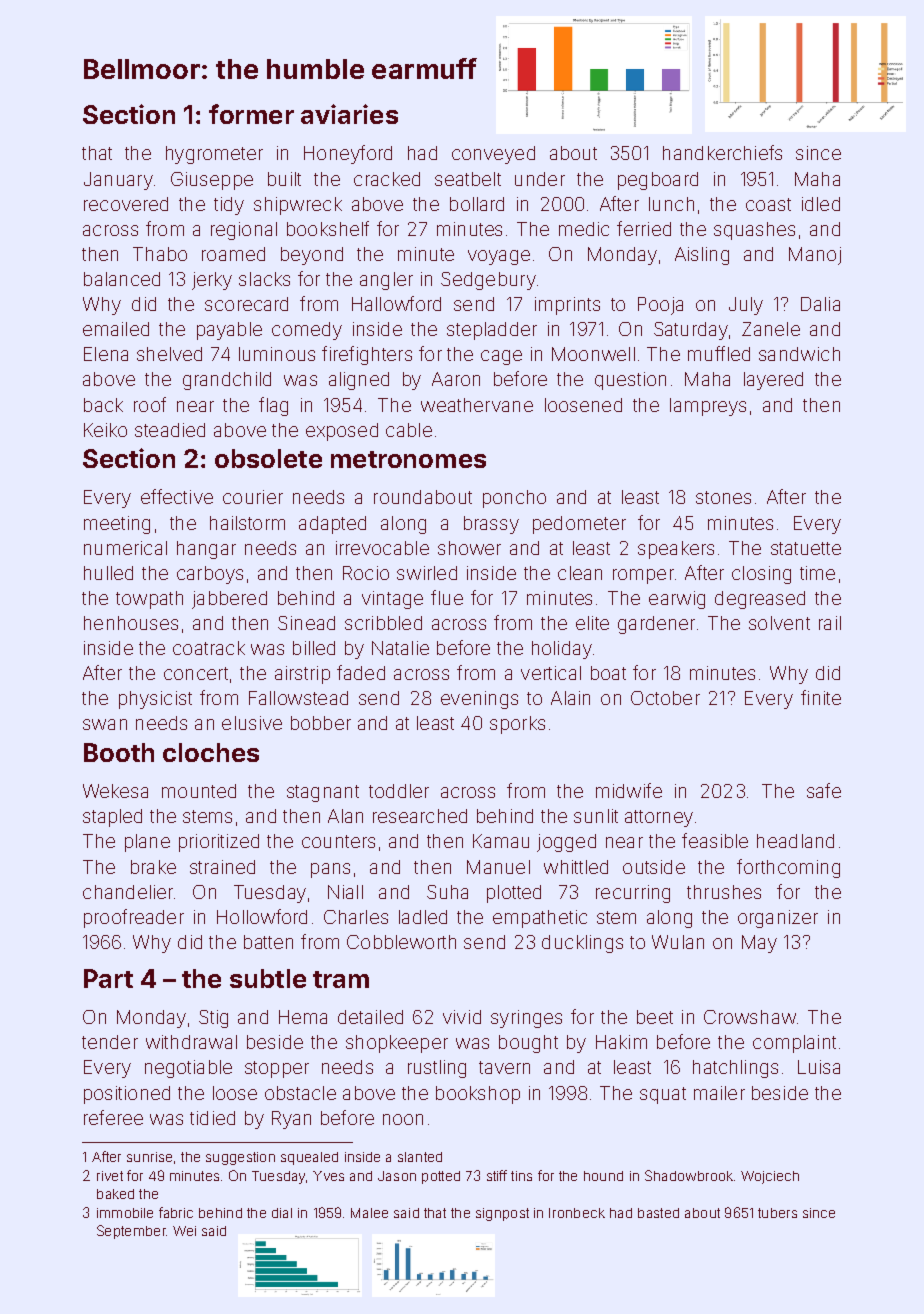 This screenshot has height=1314, width=924. What do you see at coordinates (233, 254) in the screenshot?
I see `roamed` at bounding box center [233, 254].
